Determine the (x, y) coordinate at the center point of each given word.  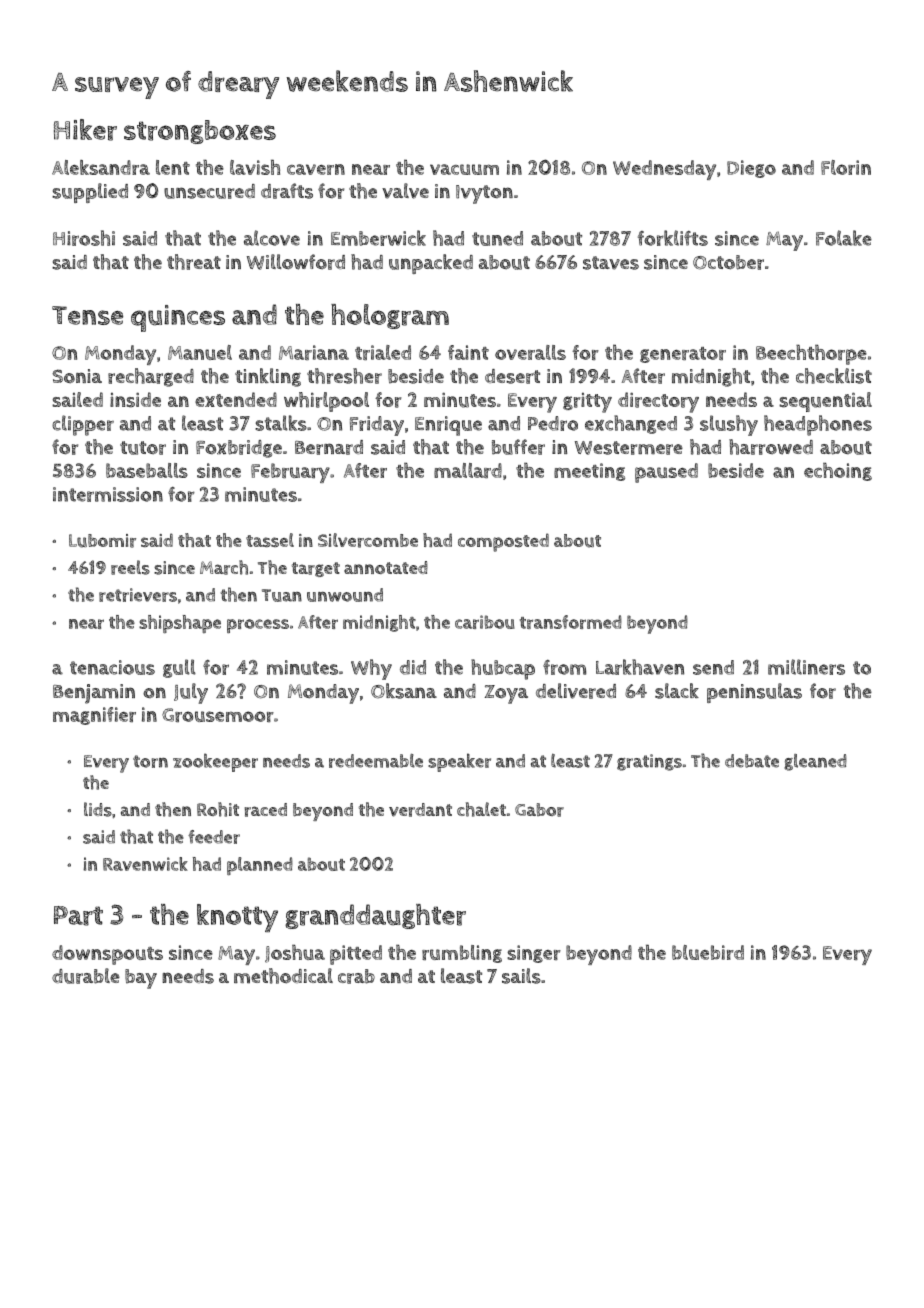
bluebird (708, 952)
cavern (316, 169)
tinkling (268, 377)
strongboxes (200, 132)
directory (658, 402)
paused (666, 473)
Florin (846, 167)
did (413, 667)
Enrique (448, 426)
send (713, 667)
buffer (518, 447)
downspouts (107, 955)
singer (534, 954)
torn (150, 761)
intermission (108, 494)
